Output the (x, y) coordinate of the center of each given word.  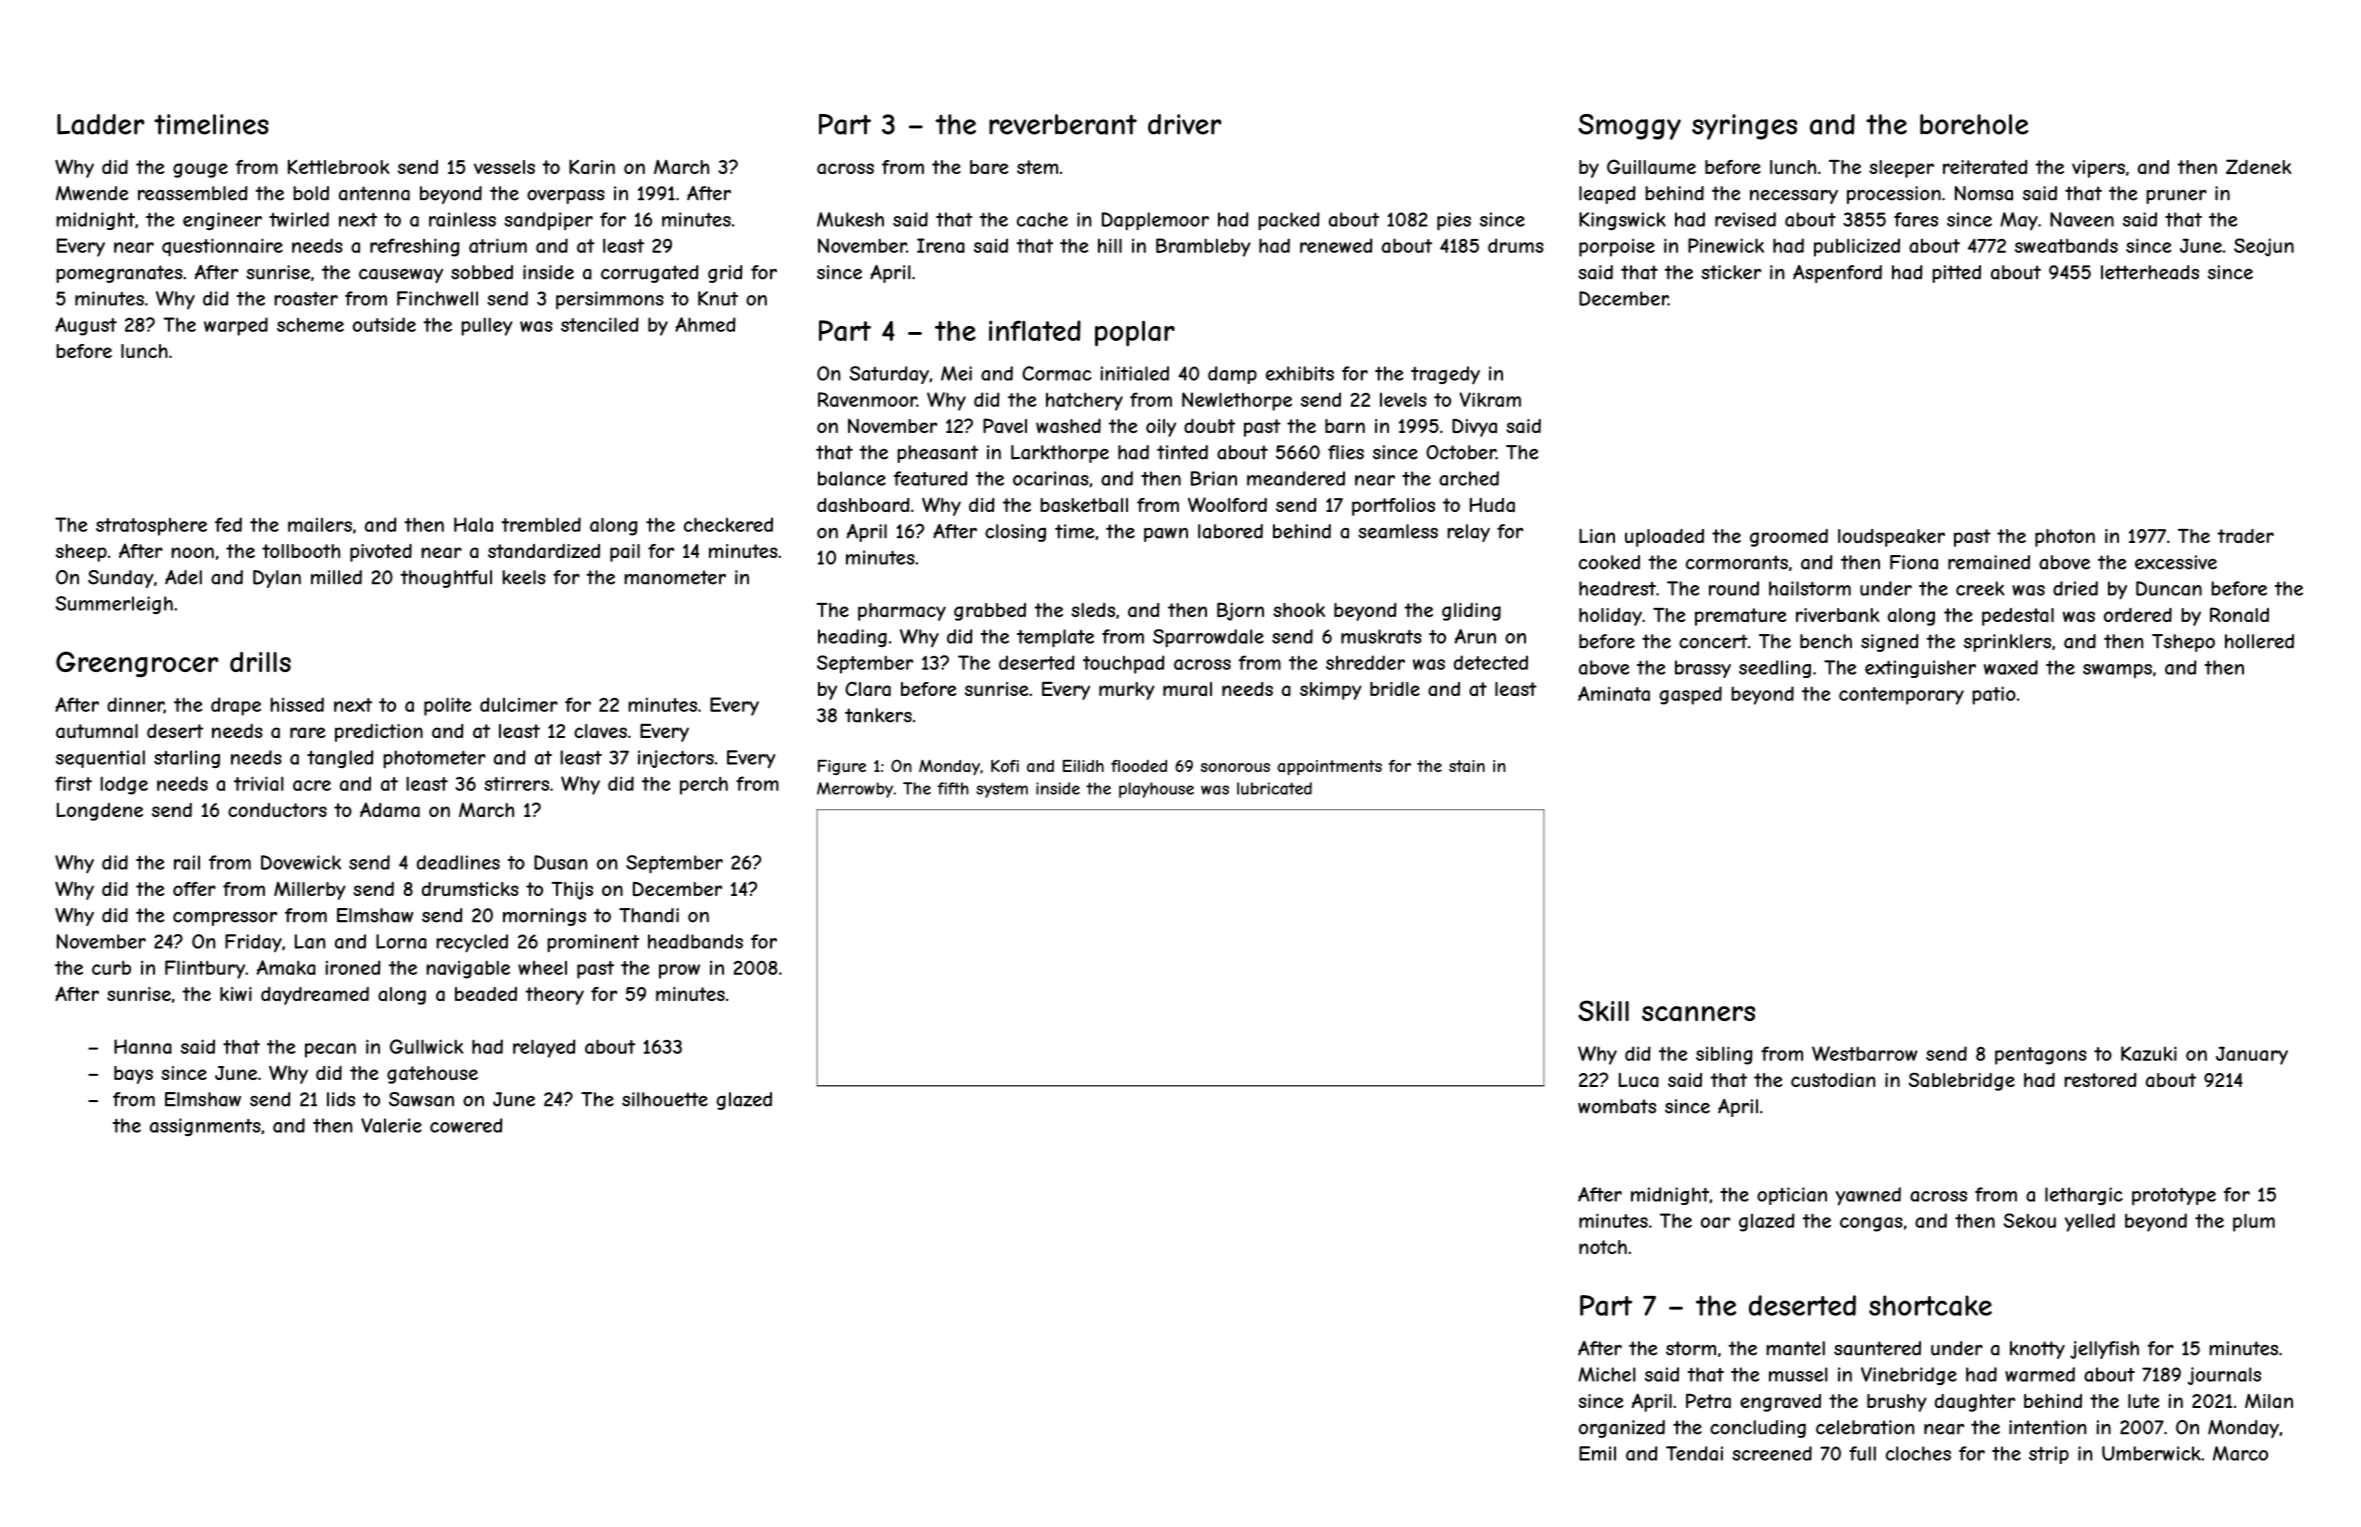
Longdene (100, 812)
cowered (466, 1125)
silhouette (665, 1099)
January (2252, 1055)
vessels (504, 167)
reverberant (1063, 124)
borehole (1974, 124)
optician (1792, 1196)
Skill (1603, 1010)
